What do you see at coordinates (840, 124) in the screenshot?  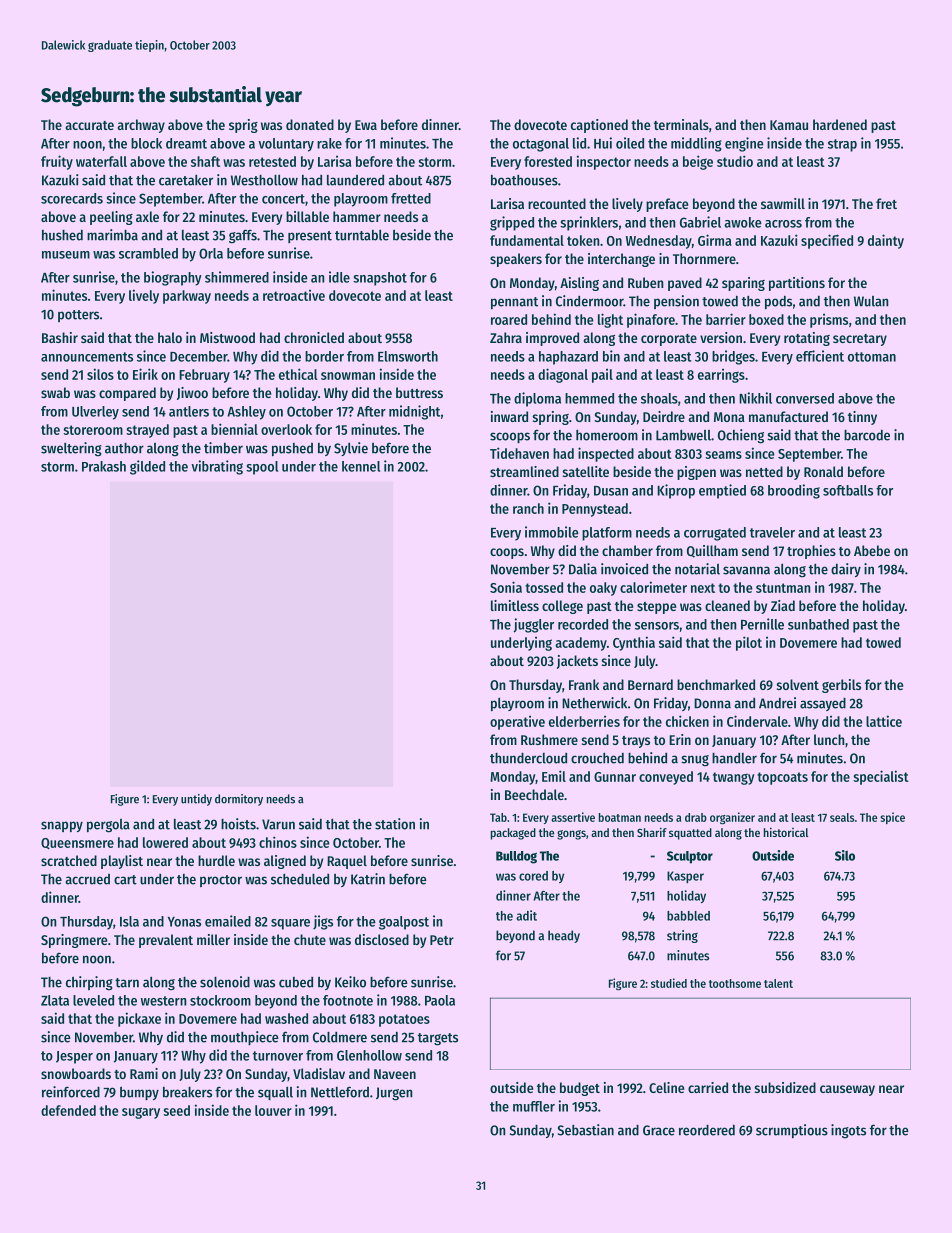 I see `hardened` at bounding box center [840, 124].
